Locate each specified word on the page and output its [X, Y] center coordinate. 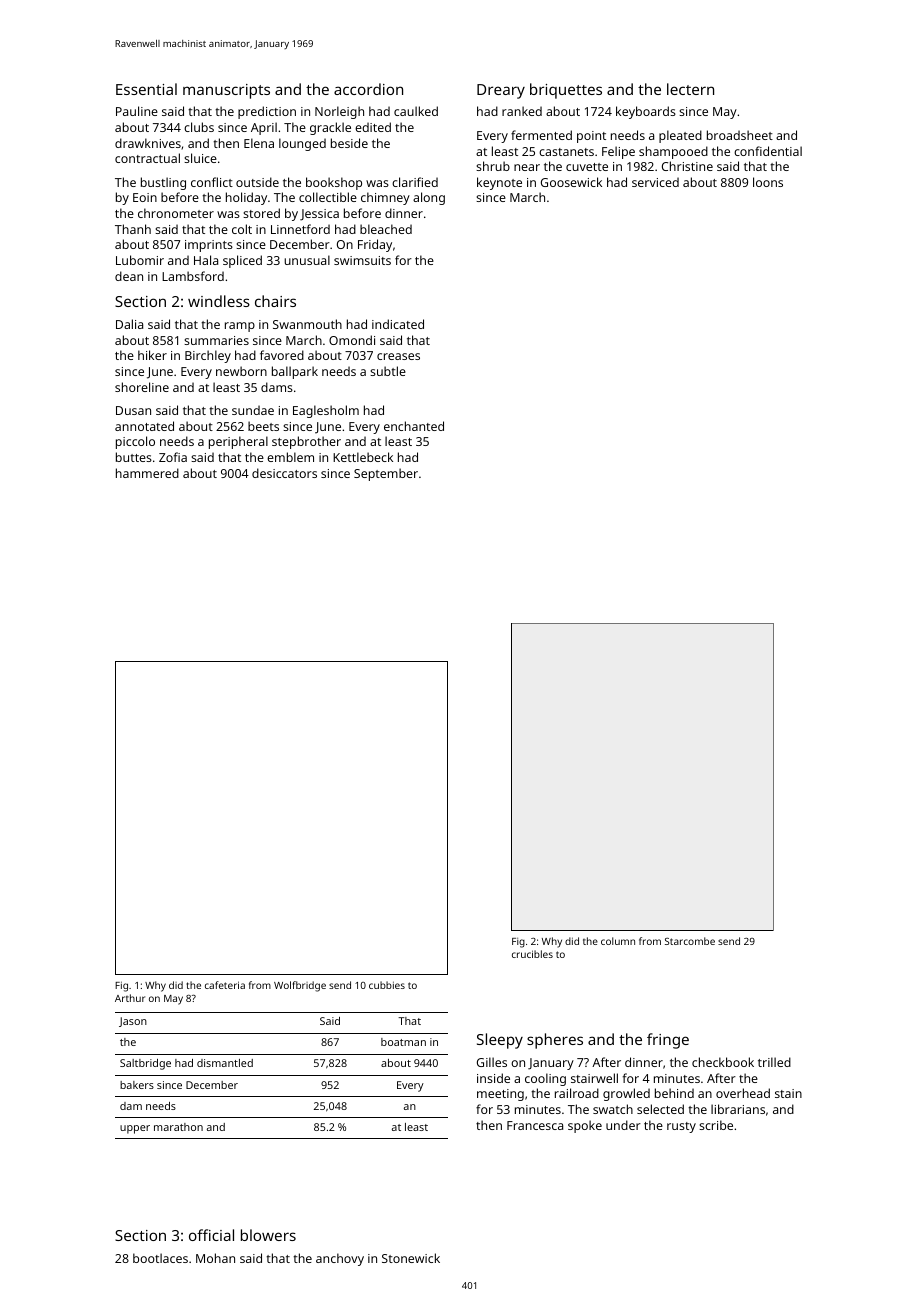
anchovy [340, 1259]
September [386, 474]
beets [263, 426]
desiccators [284, 473]
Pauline [137, 111]
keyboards [646, 112]
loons [768, 182]
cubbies [387, 985]
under [623, 1125]
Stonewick [411, 1258]
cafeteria [225, 985]
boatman [403, 1042]
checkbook [723, 1062]
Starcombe [690, 941]
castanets [566, 152]
